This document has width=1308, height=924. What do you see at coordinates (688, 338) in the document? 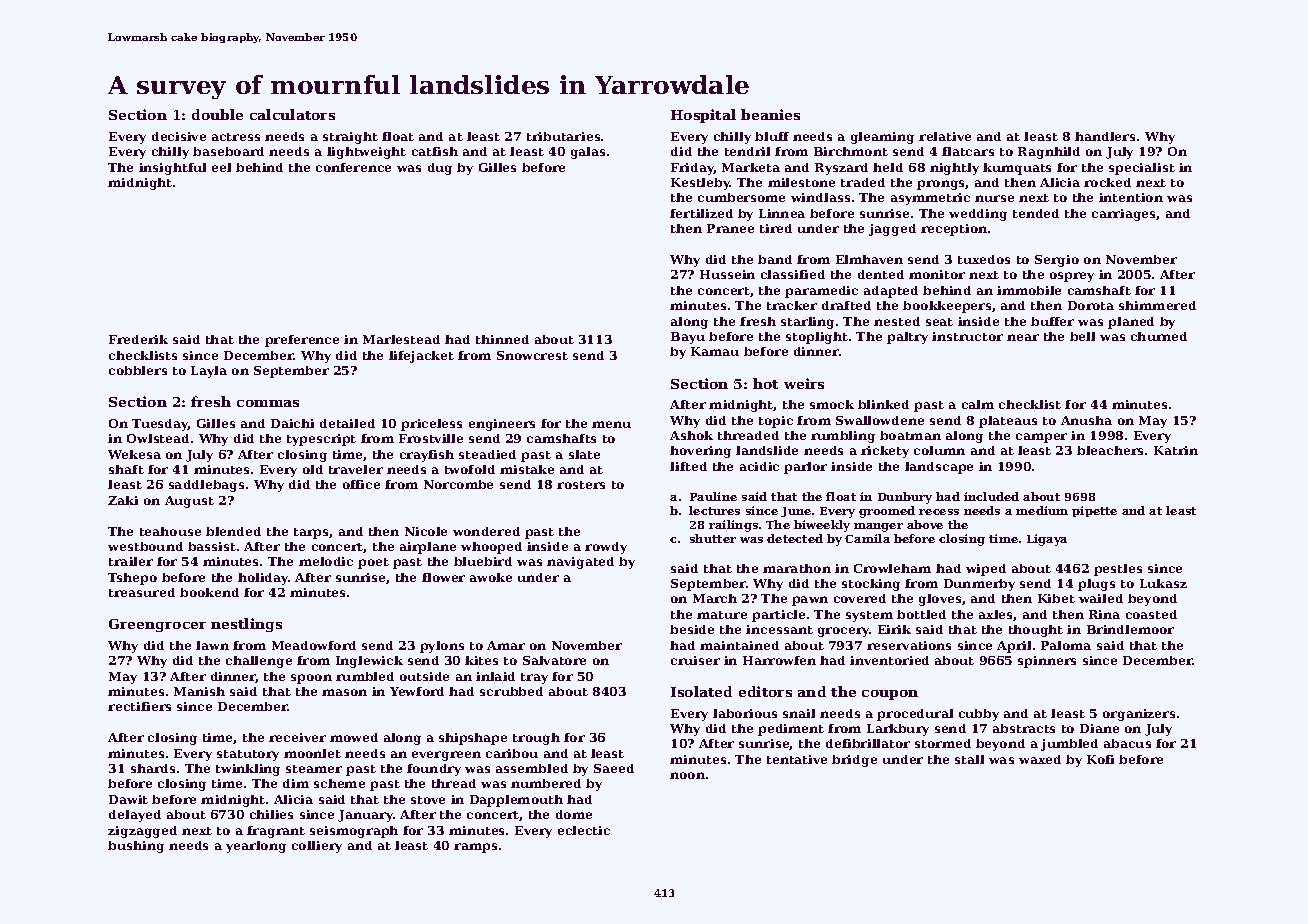
I see `Bayu` at bounding box center [688, 338].
